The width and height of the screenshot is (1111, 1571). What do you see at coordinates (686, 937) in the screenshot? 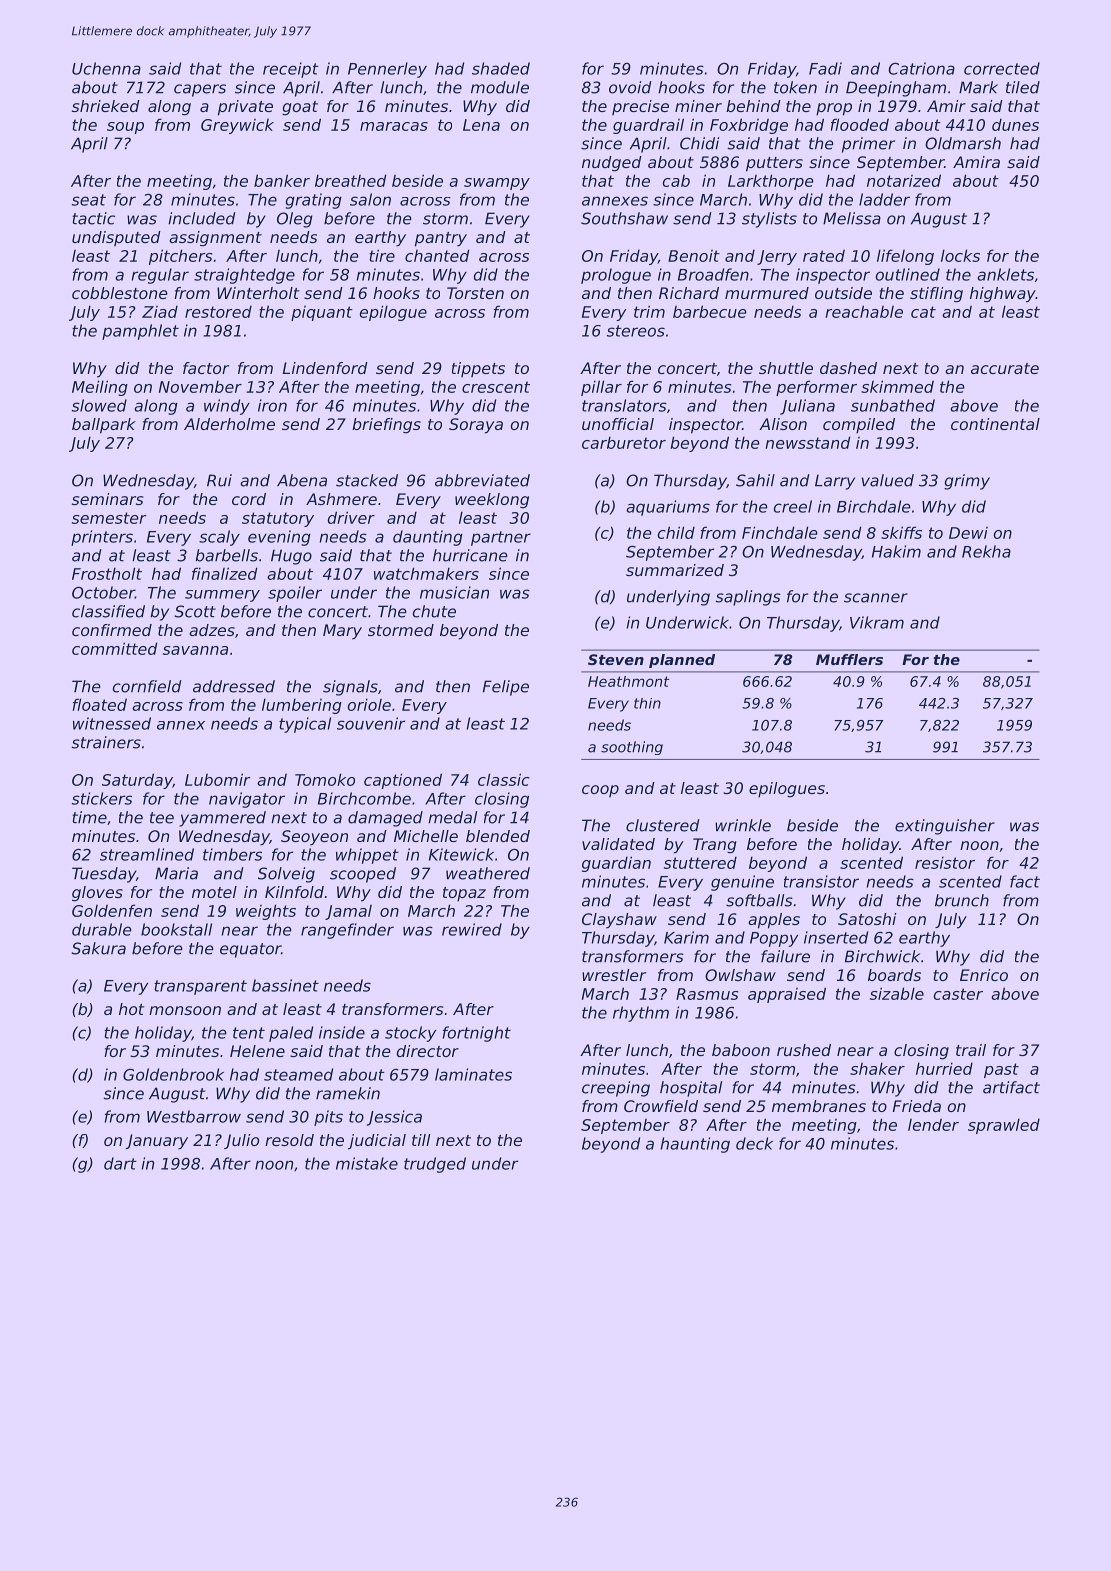
I see `Karim` at bounding box center [686, 937].
